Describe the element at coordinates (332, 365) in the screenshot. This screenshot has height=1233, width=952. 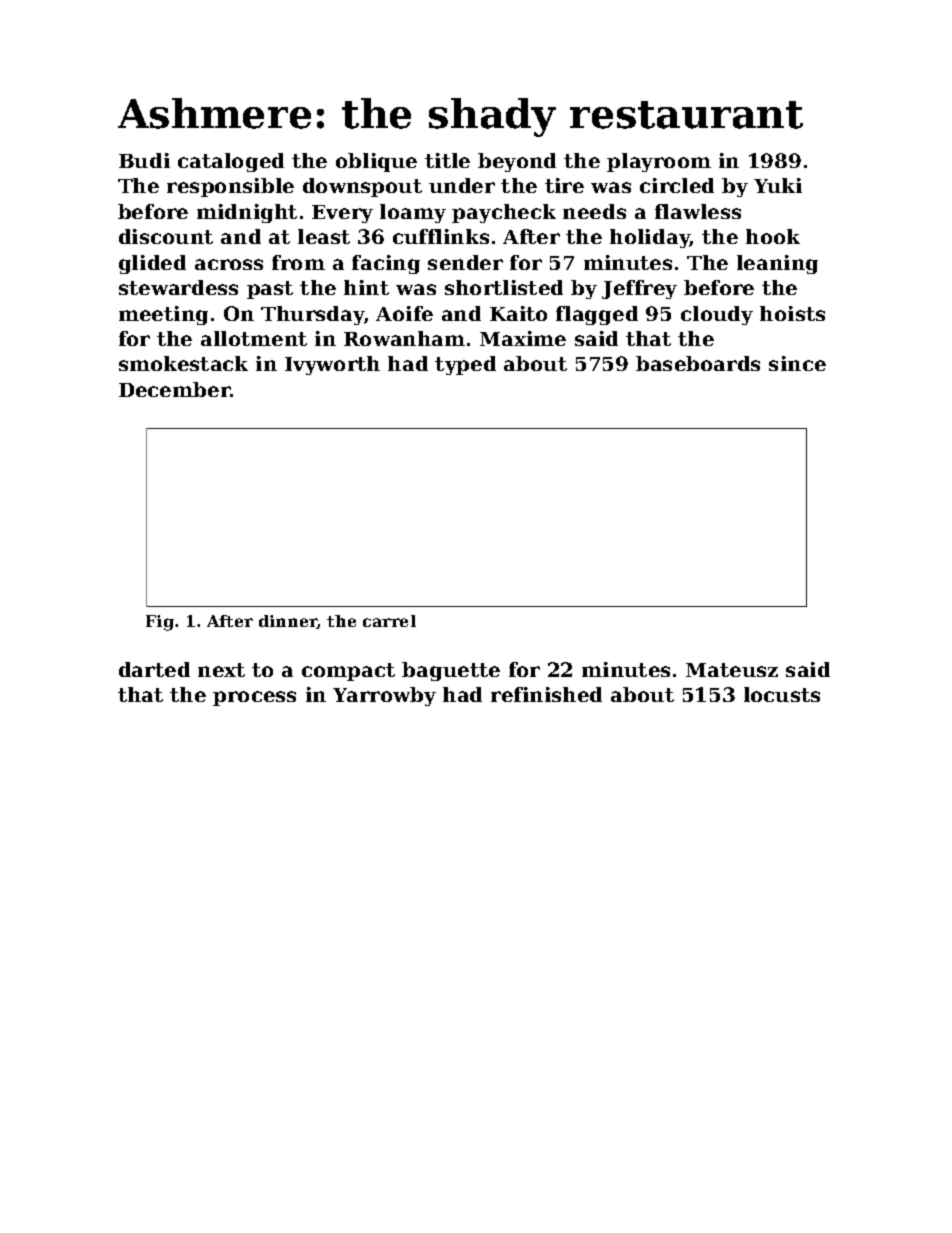
I see `Ivyworth` at that location.
